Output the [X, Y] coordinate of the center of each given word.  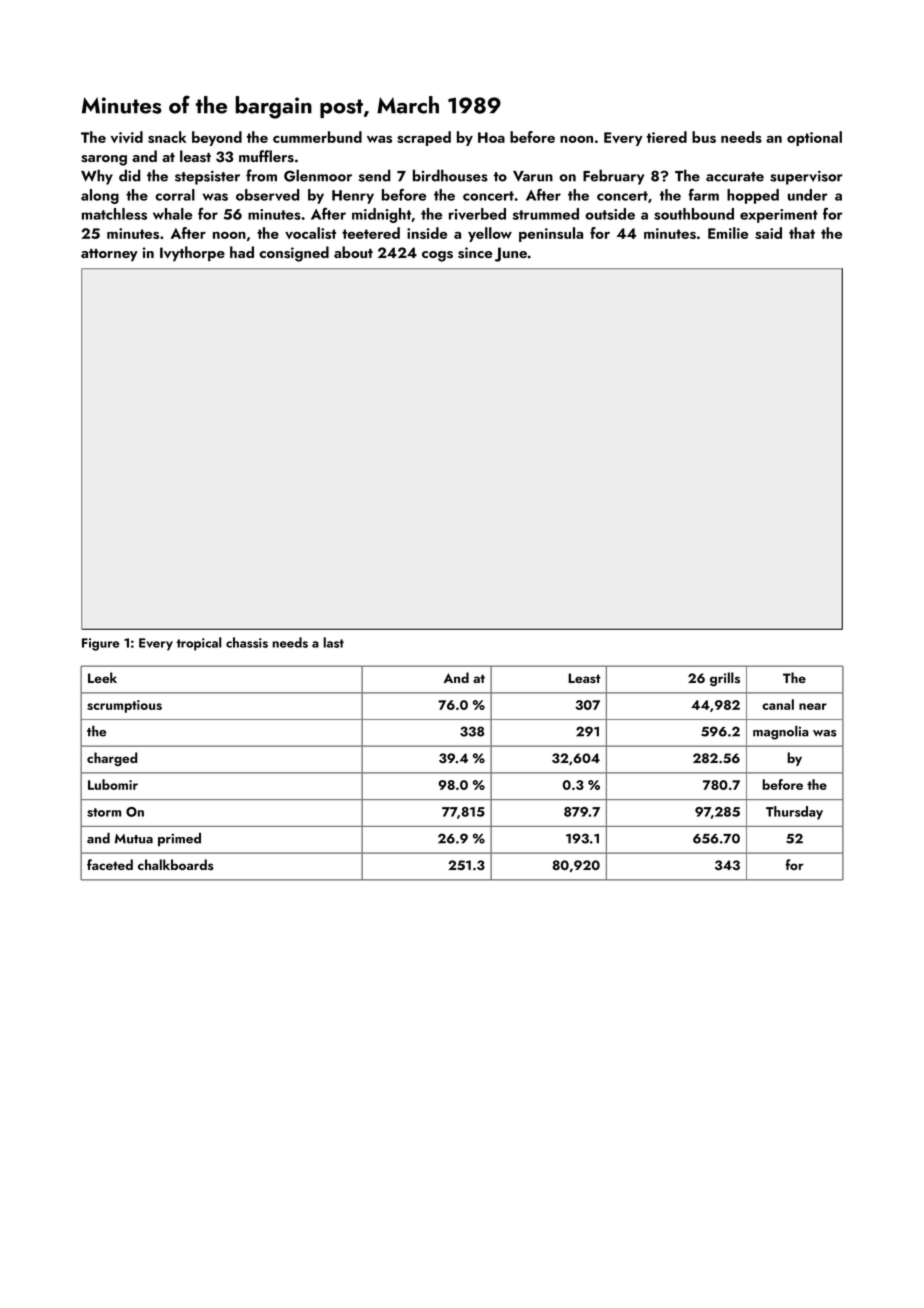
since [475, 253]
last [334, 642]
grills [725, 679]
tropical [199, 644]
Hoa [491, 137]
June [511, 254]
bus [704, 137]
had [242, 252]
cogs [437, 256]
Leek [102, 677]
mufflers [266, 156]
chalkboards [176, 864]
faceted [110, 864]
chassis [247, 642]
